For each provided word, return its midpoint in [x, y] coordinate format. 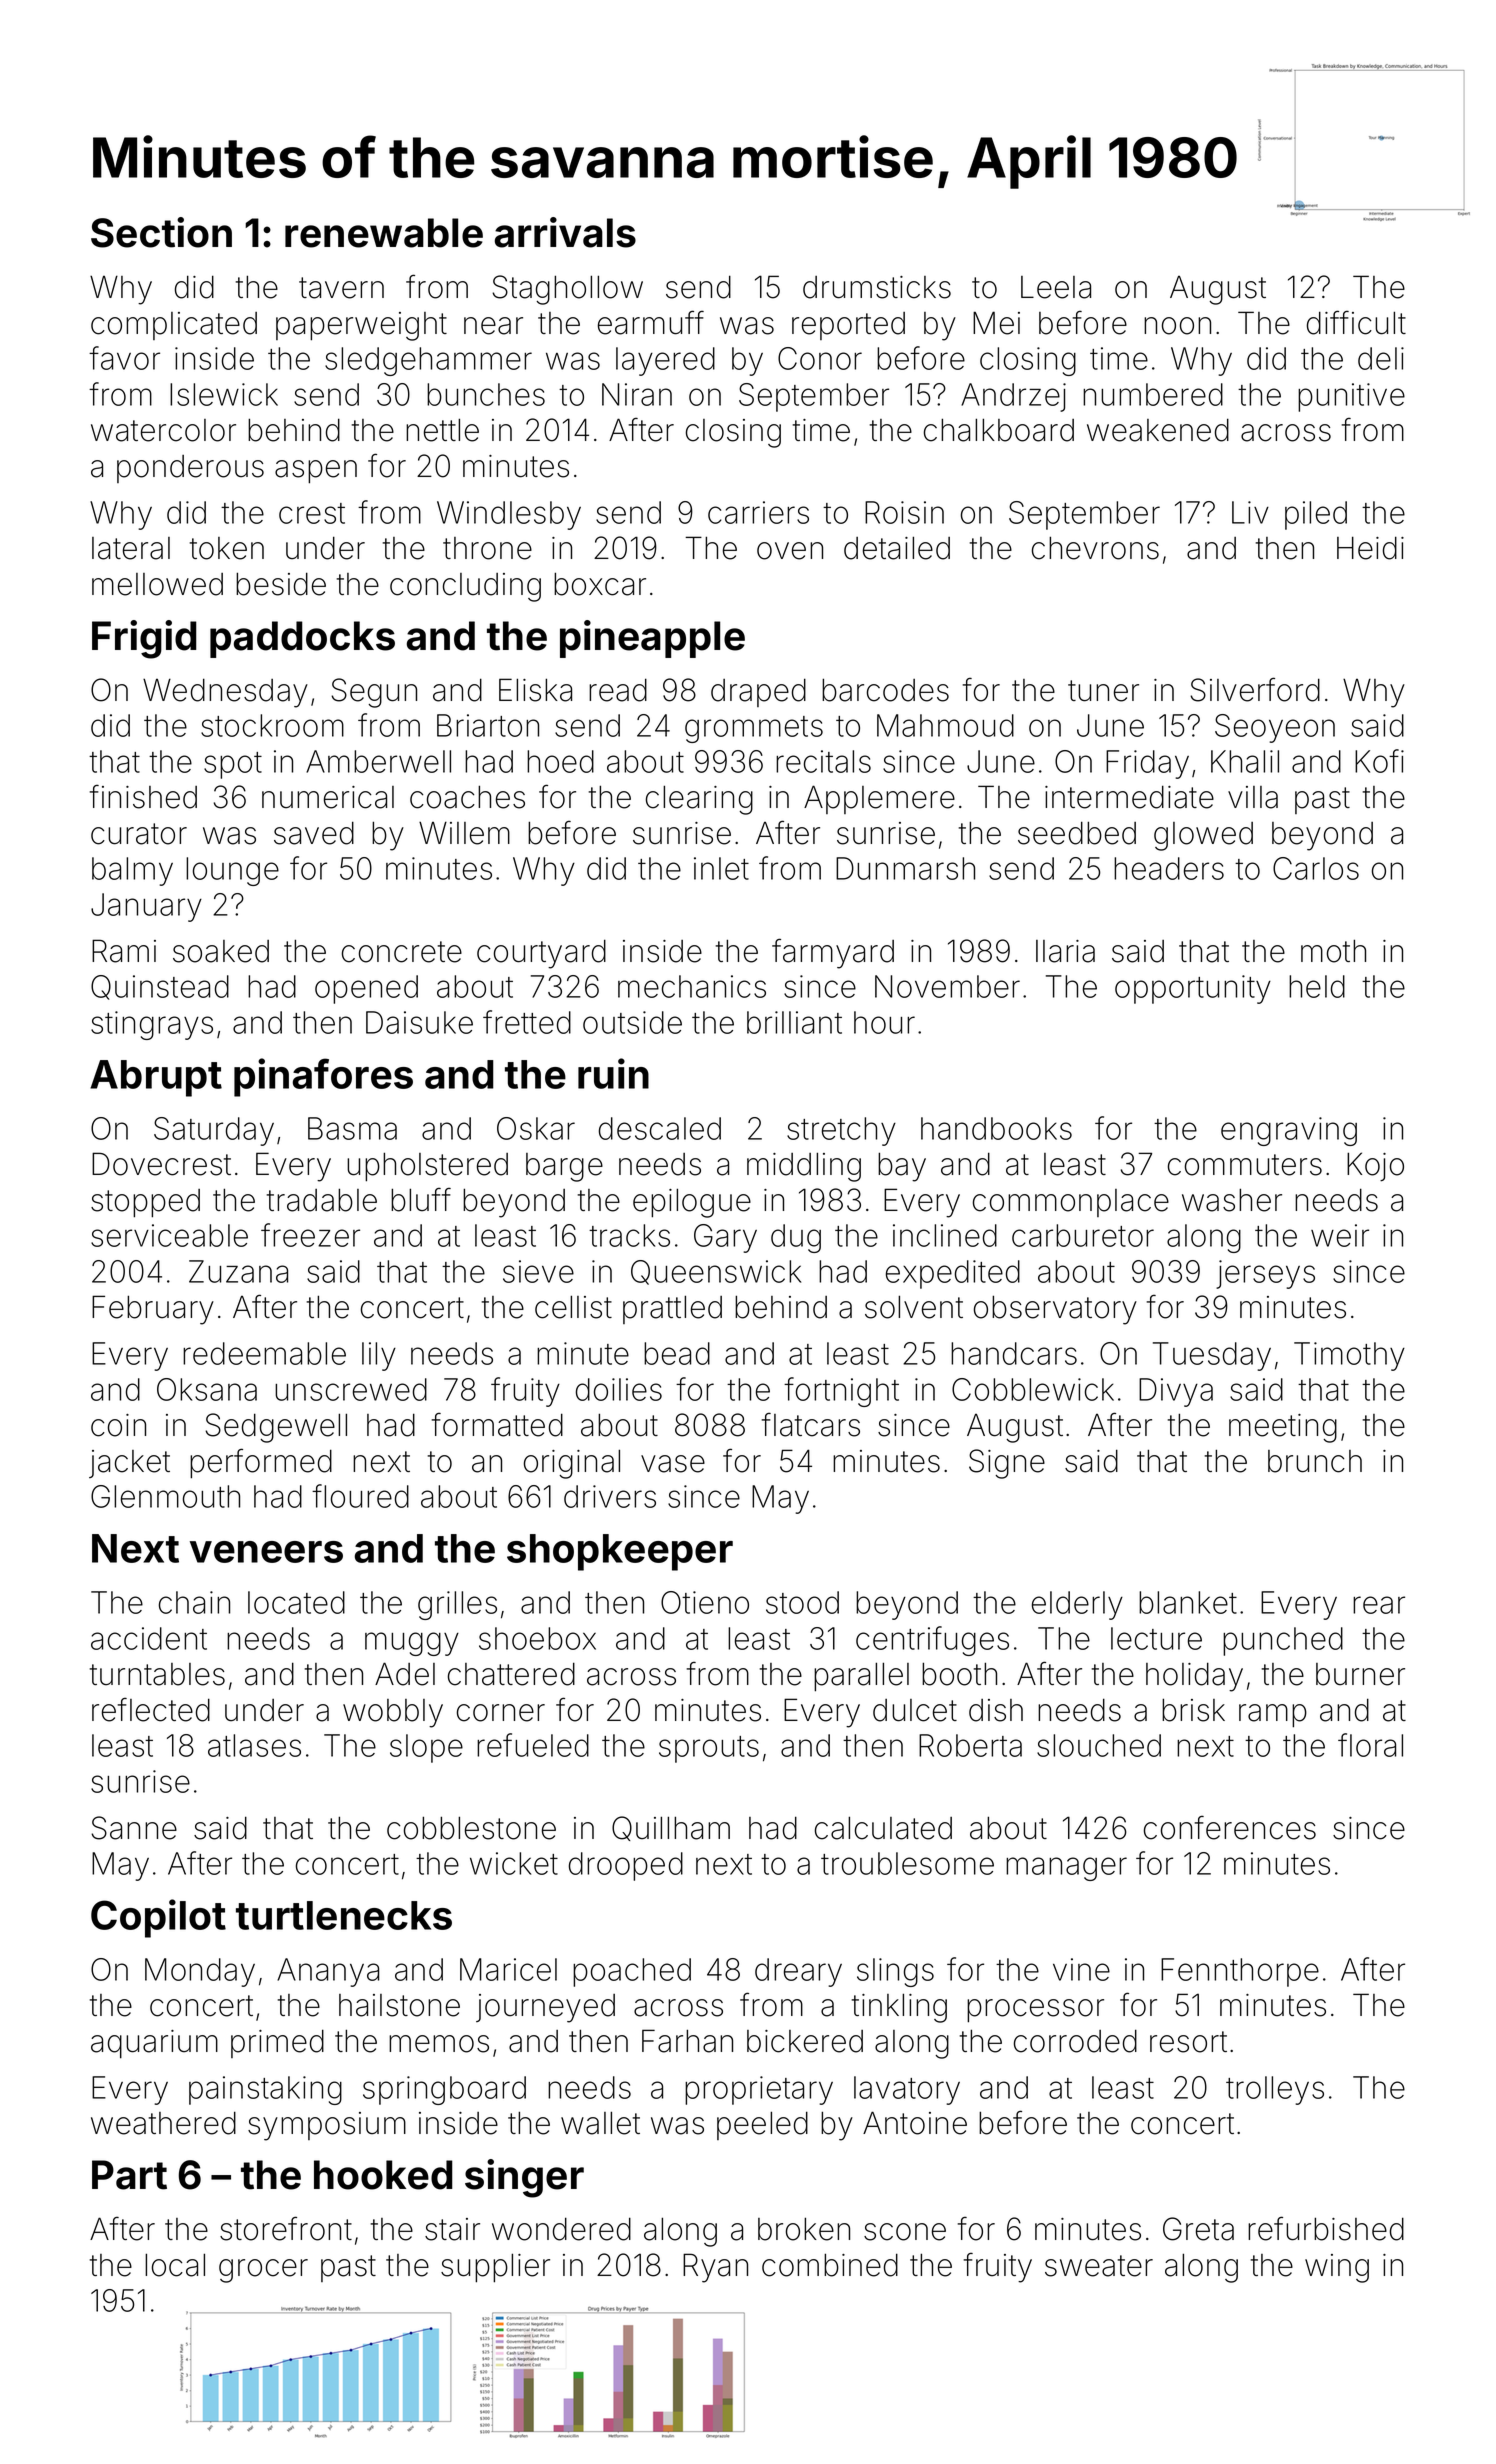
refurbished [1326, 2228]
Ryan [715, 2268]
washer [1232, 1200]
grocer [263, 2271]
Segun [374, 693]
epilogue [692, 1203]
